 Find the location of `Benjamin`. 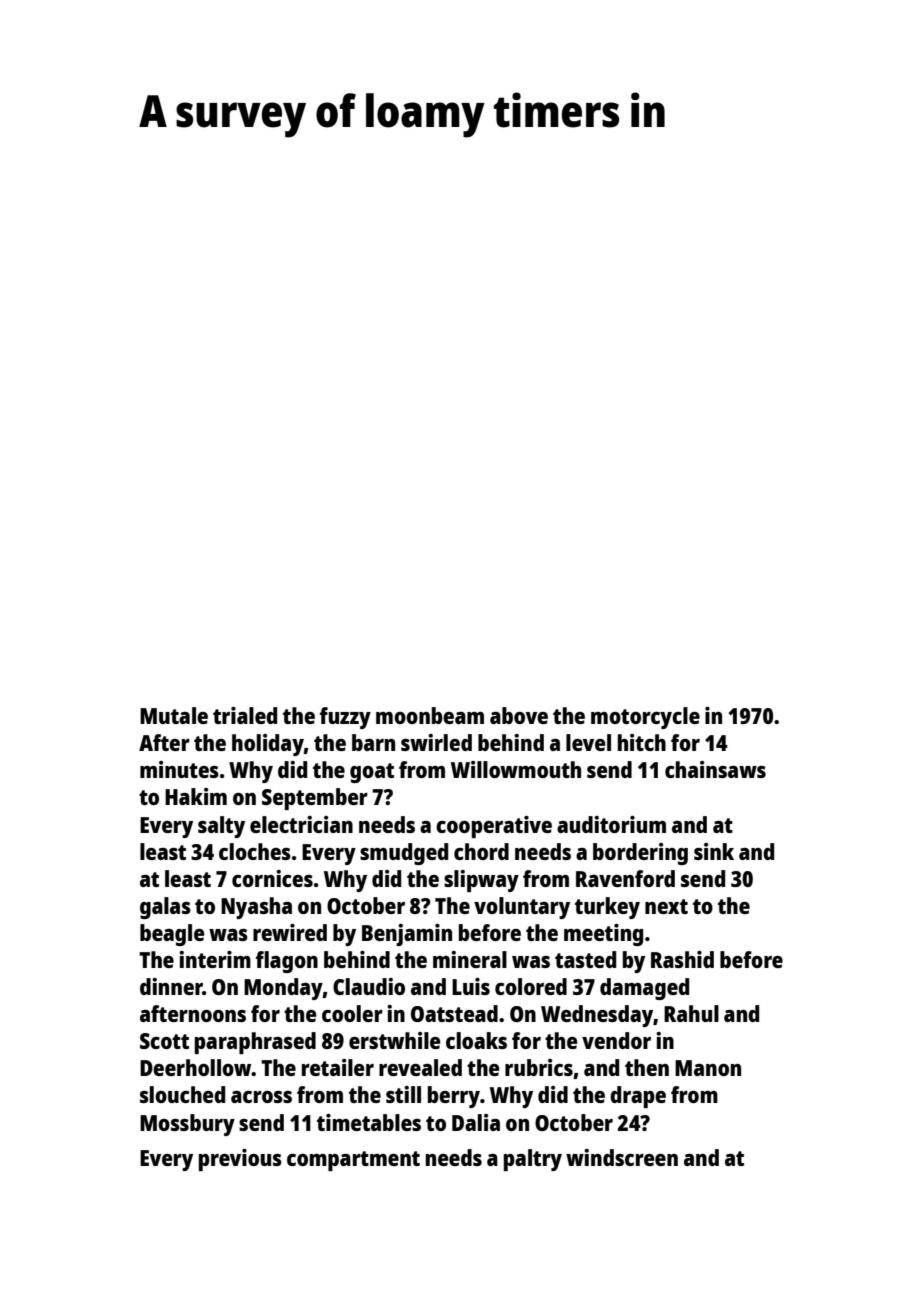

Benjamin is located at coordinates (407, 935).
